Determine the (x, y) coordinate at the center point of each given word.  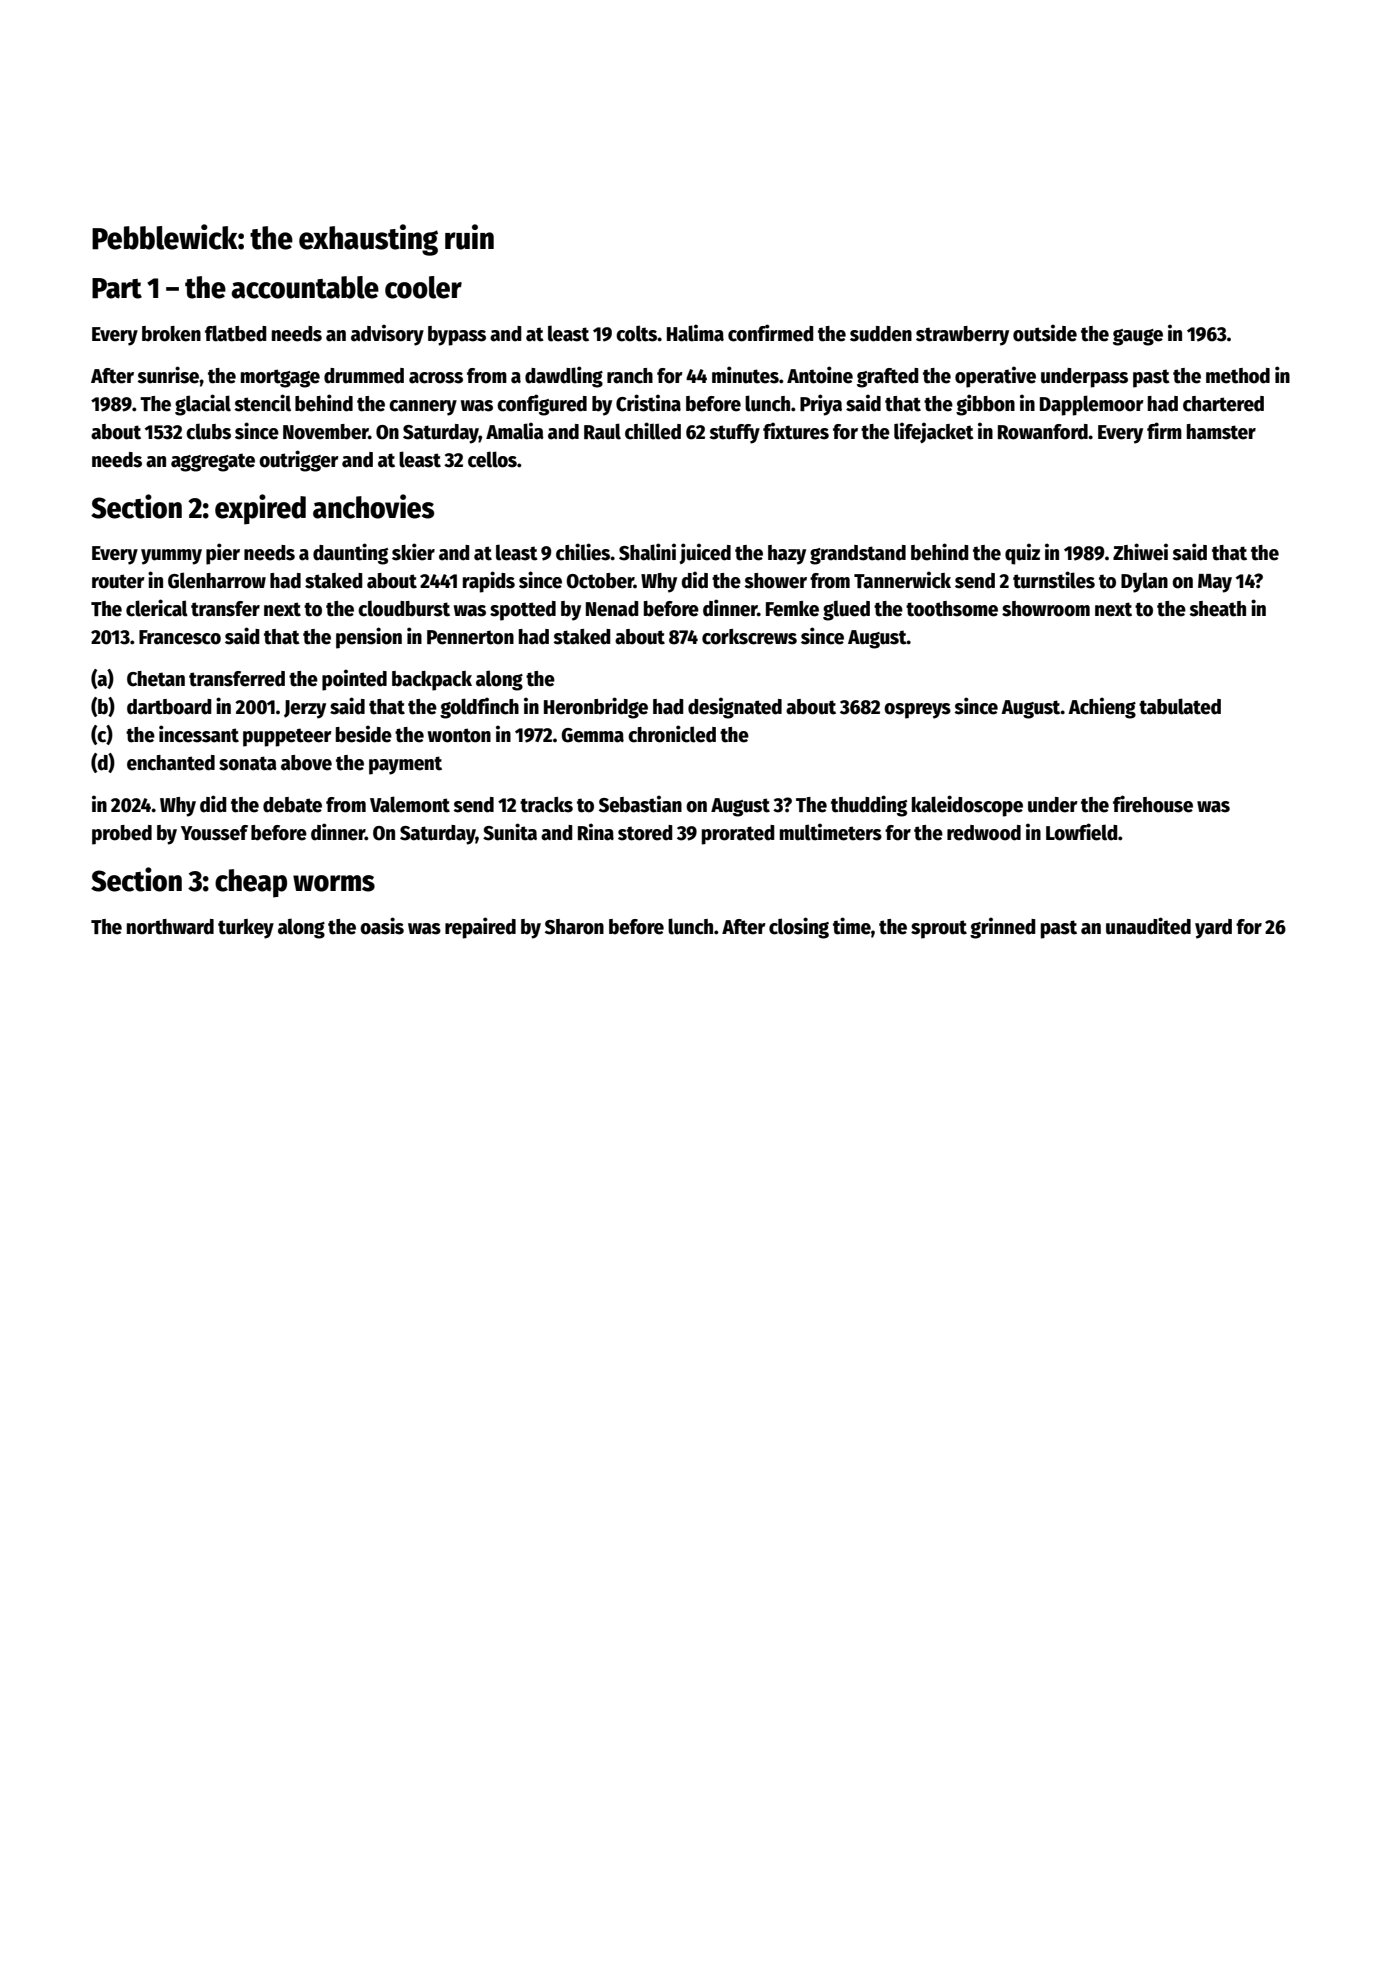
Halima (695, 333)
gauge (1138, 337)
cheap (251, 883)
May (1215, 583)
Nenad (612, 609)
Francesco (180, 637)
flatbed (236, 333)
